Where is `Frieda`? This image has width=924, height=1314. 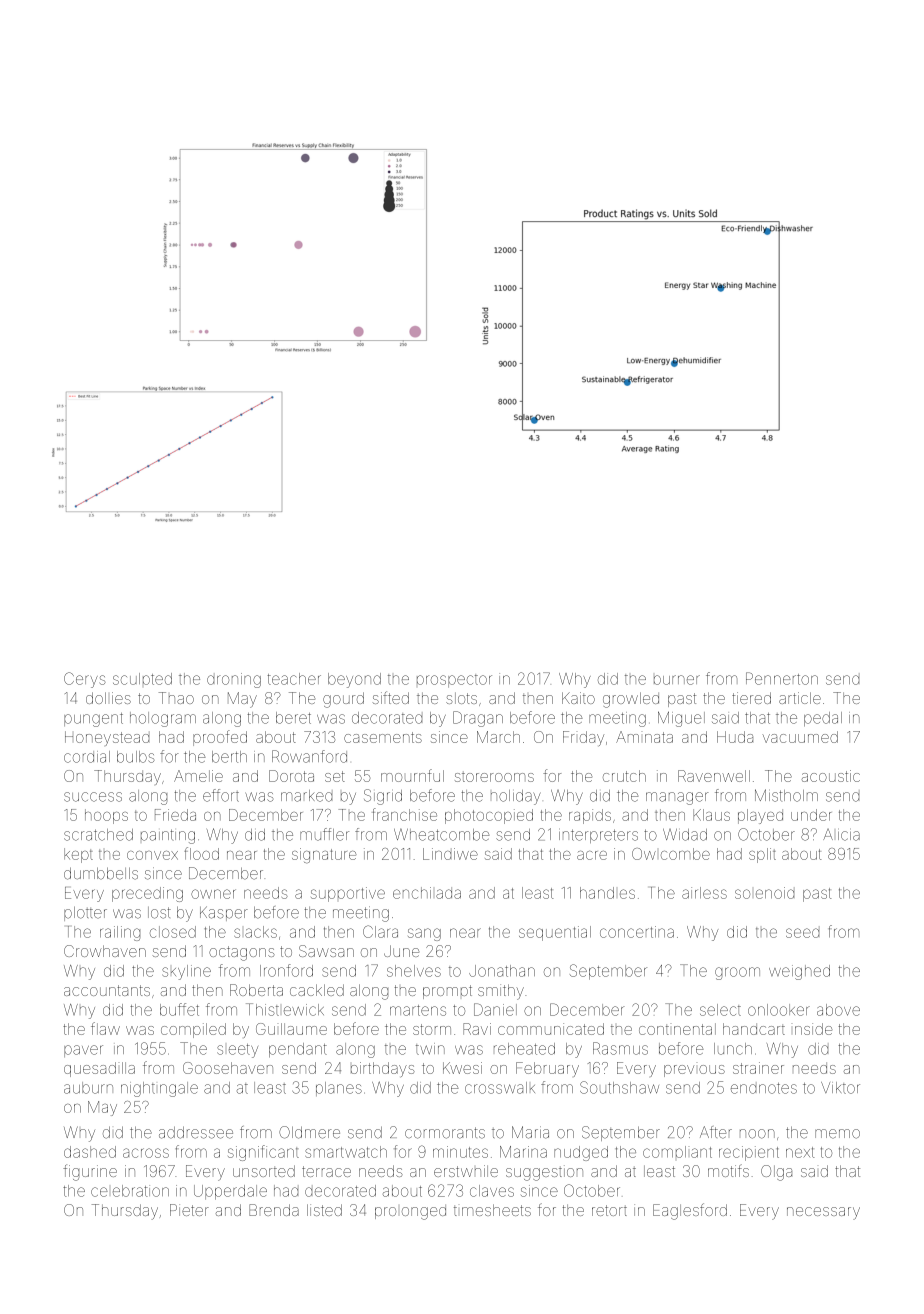 Frieda is located at coordinates (175, 815).
